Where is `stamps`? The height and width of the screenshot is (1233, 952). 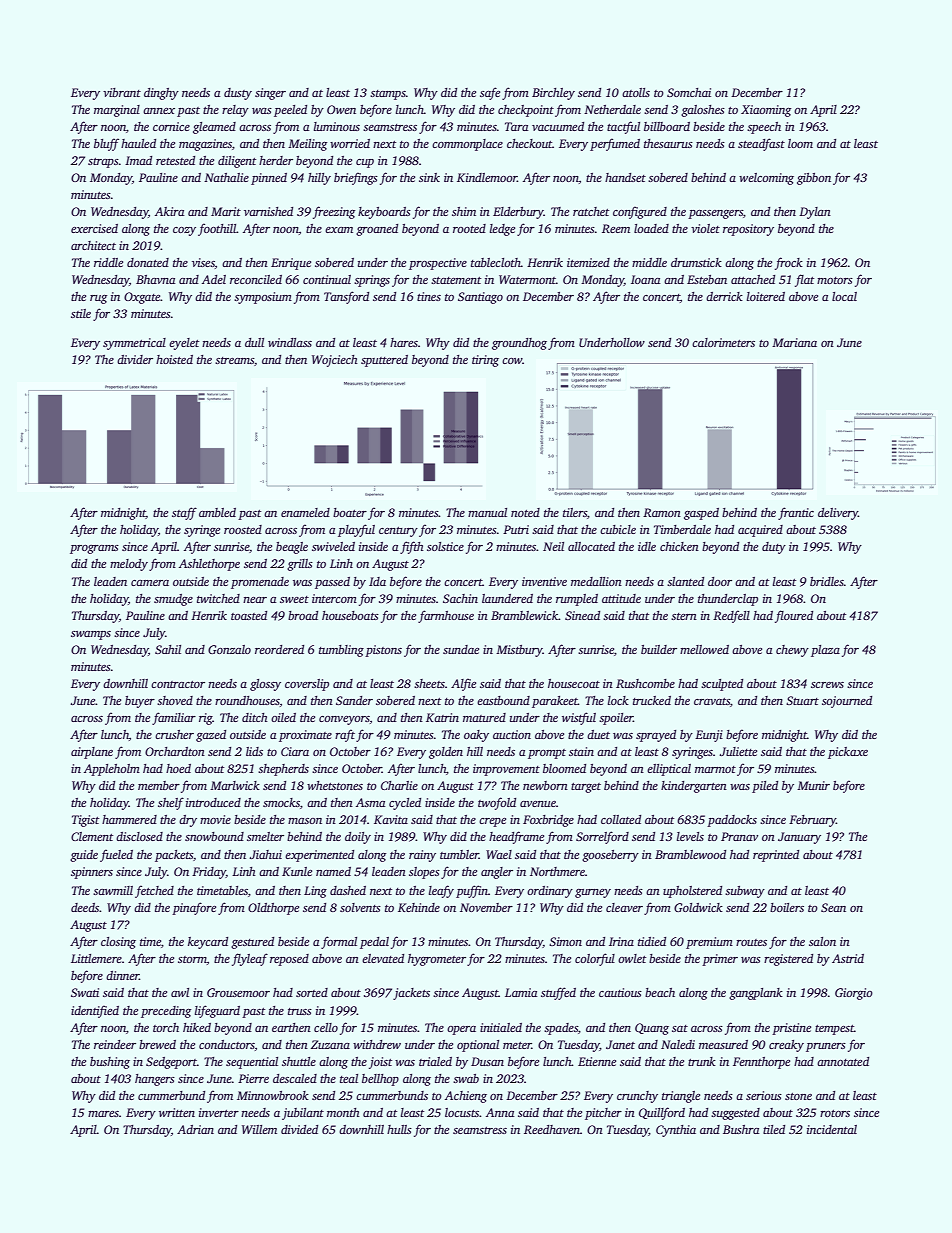
stamps is located at coordinates (388, 95).
